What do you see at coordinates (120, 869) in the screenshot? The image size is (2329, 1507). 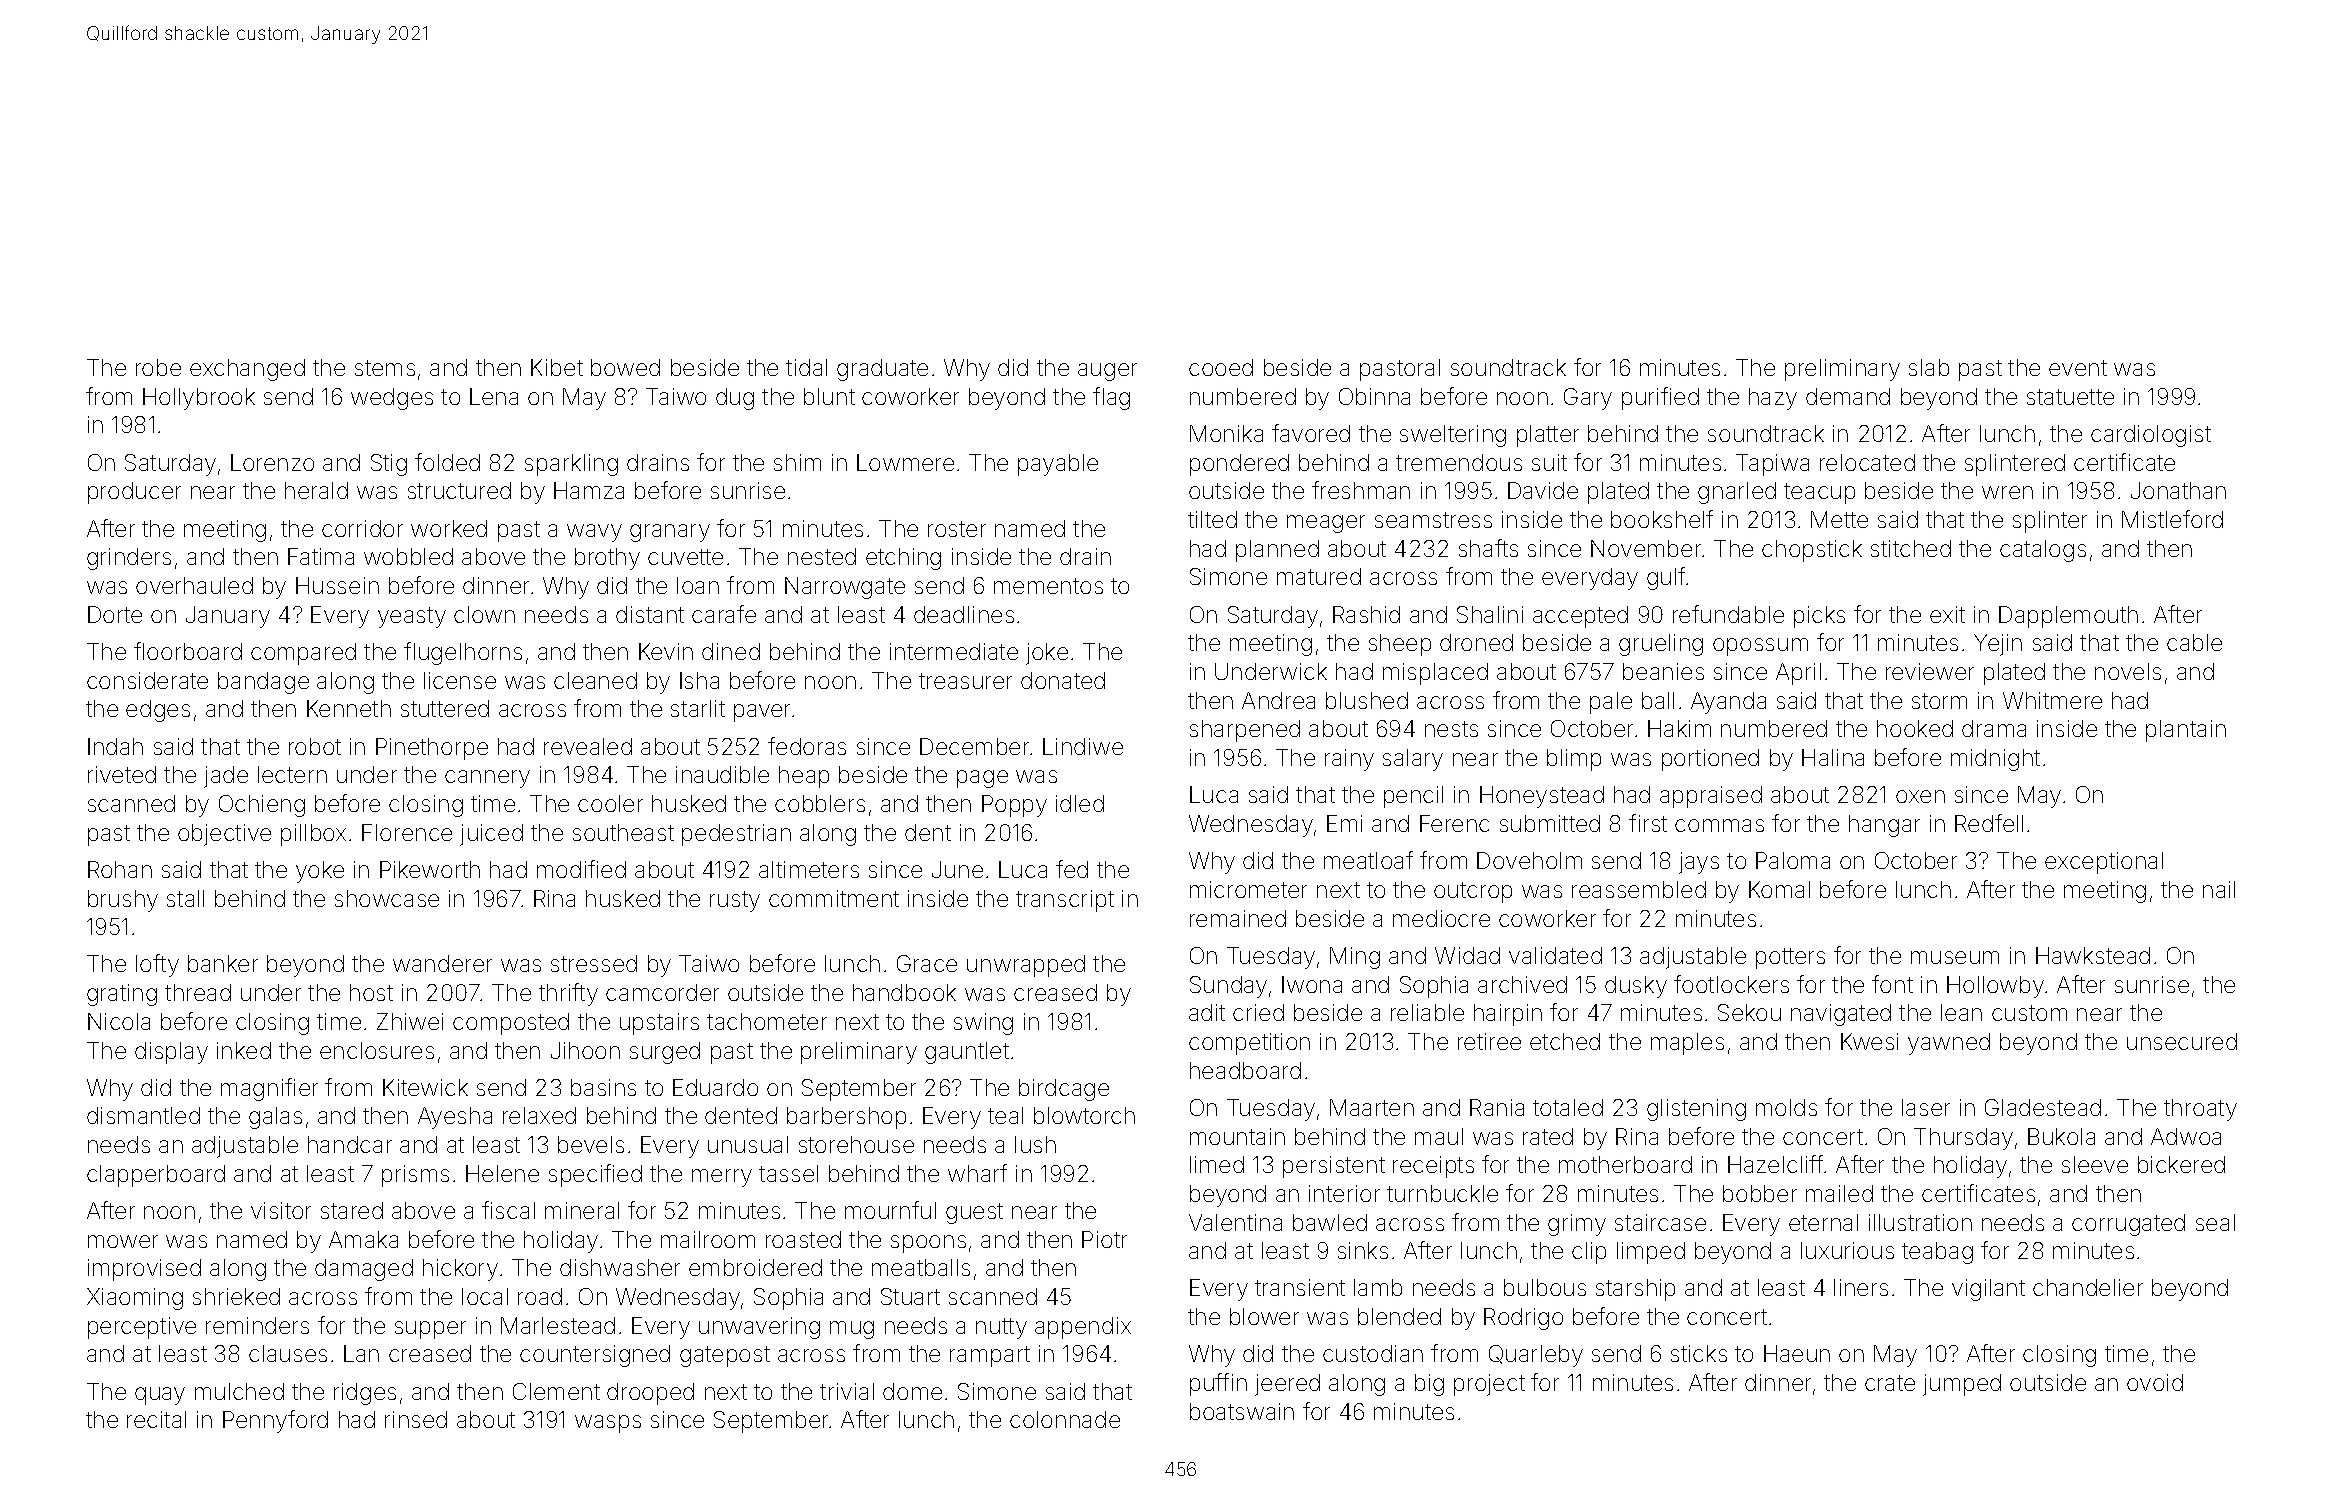 I see `Rohan` at bounding box center [120, 869].
